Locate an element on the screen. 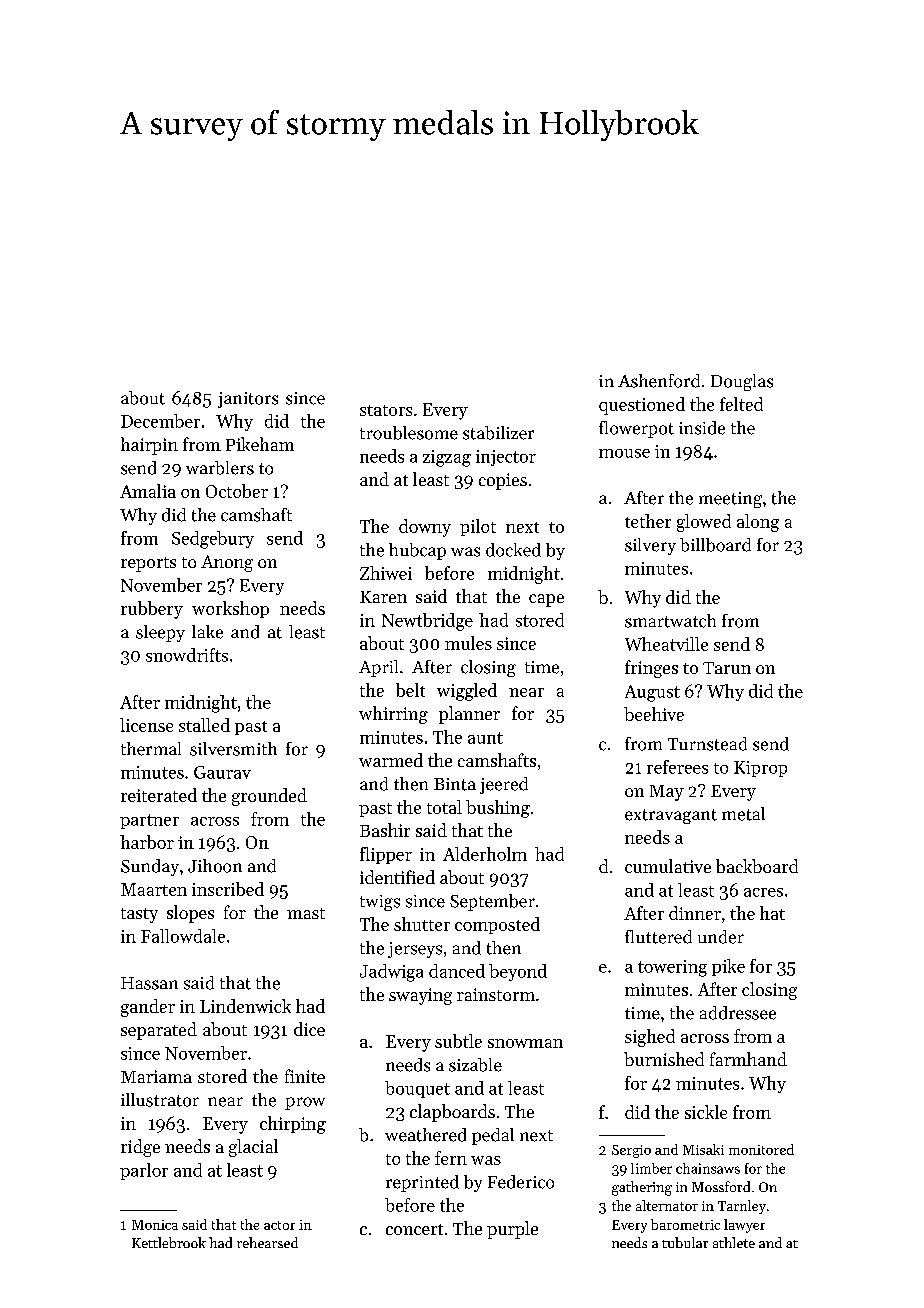 Image resolution: width=924 pixels, height=1308 pixels. Ashenford is located at coordinates (659, 381).
